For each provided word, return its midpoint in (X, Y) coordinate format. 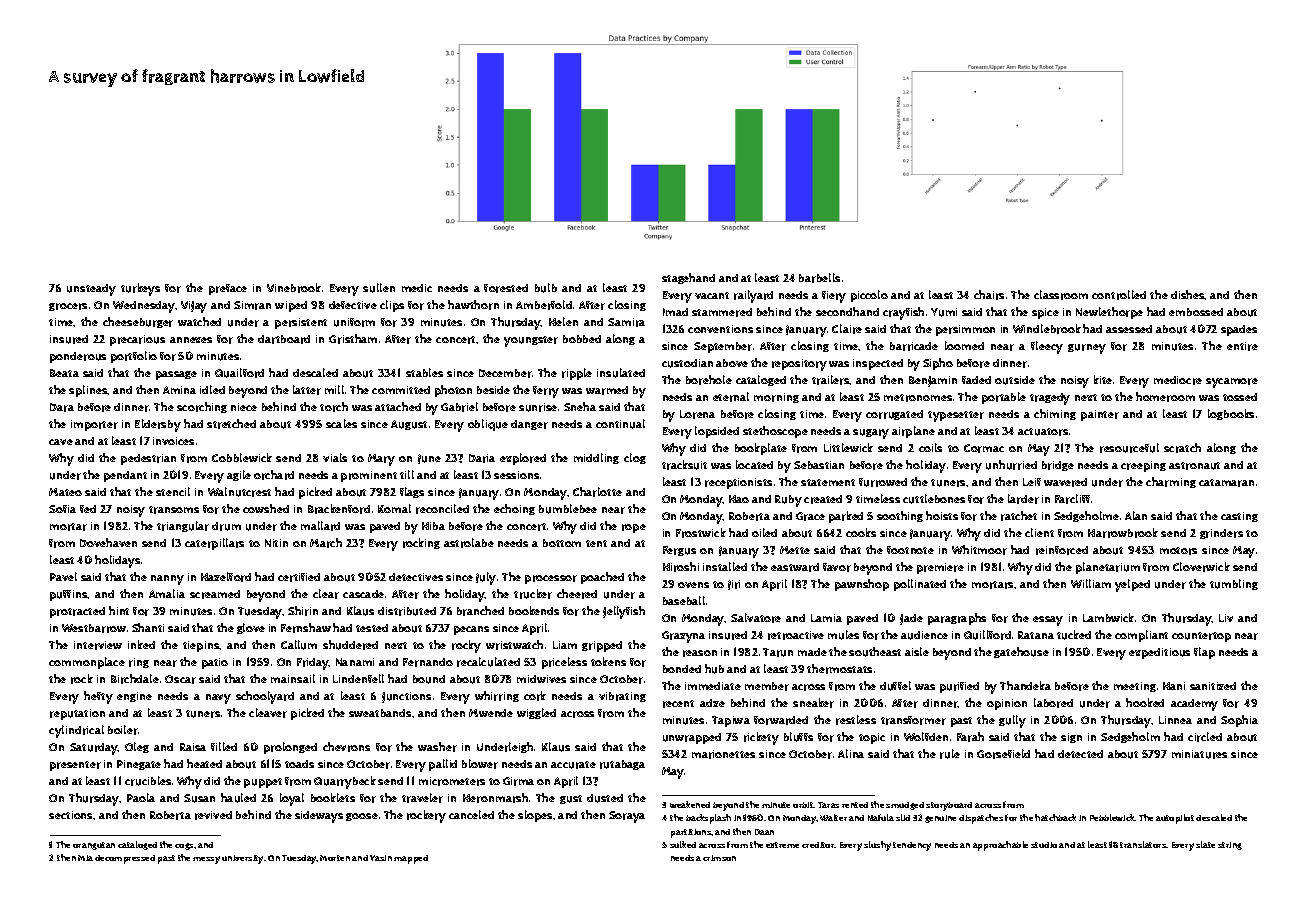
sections (71, 815)
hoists (942, 515)
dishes (1188, 294)
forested (506, 288)
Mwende (491, 713)
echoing (514, 509)
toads (299, 764)
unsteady (91, 290)
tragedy (1050, 399)
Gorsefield (1003, 754)
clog (635, 458)
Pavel (63, 576)
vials (335, 457)
